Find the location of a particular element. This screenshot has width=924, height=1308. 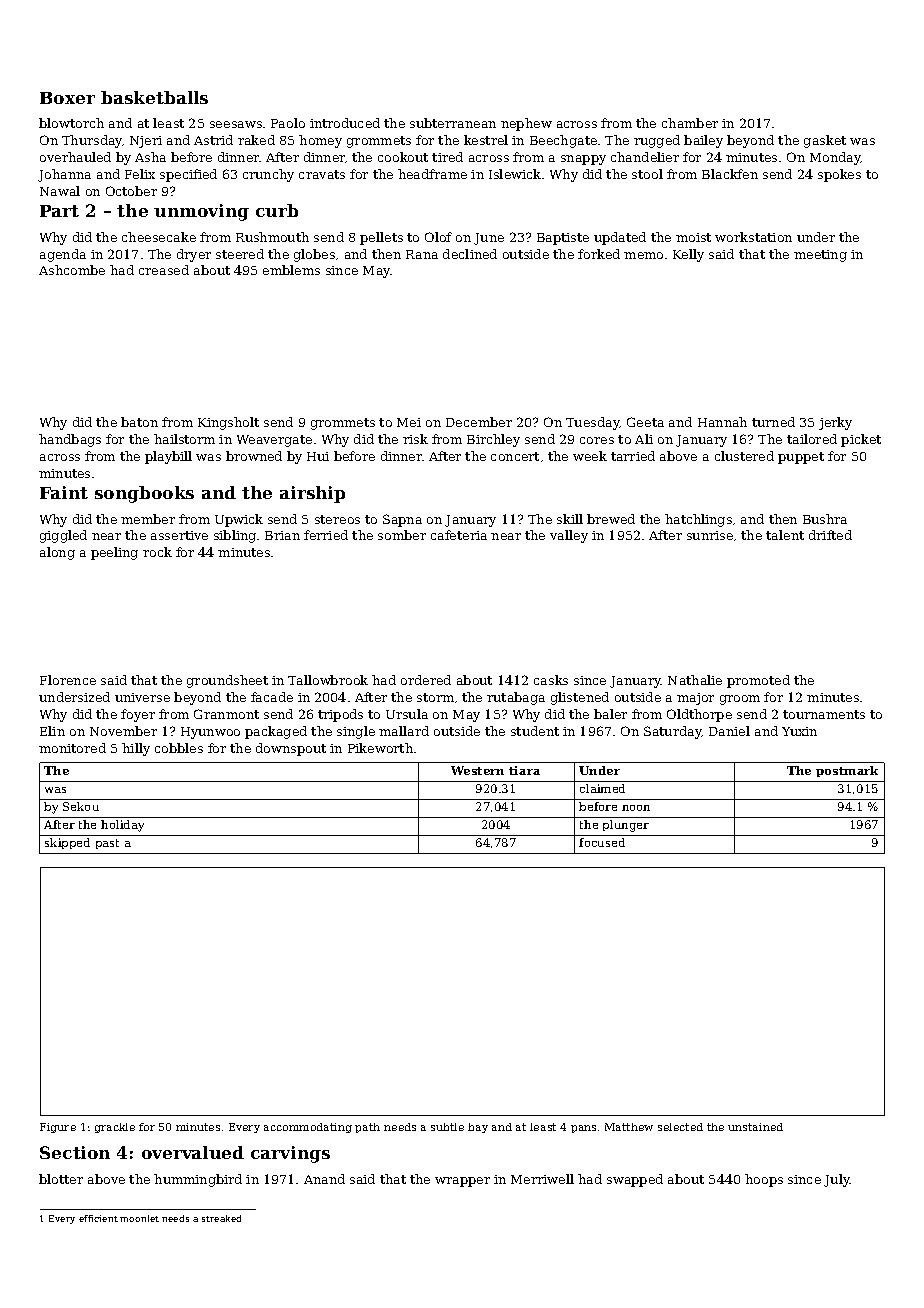

Boxer is located at coordinates (67, 98).
